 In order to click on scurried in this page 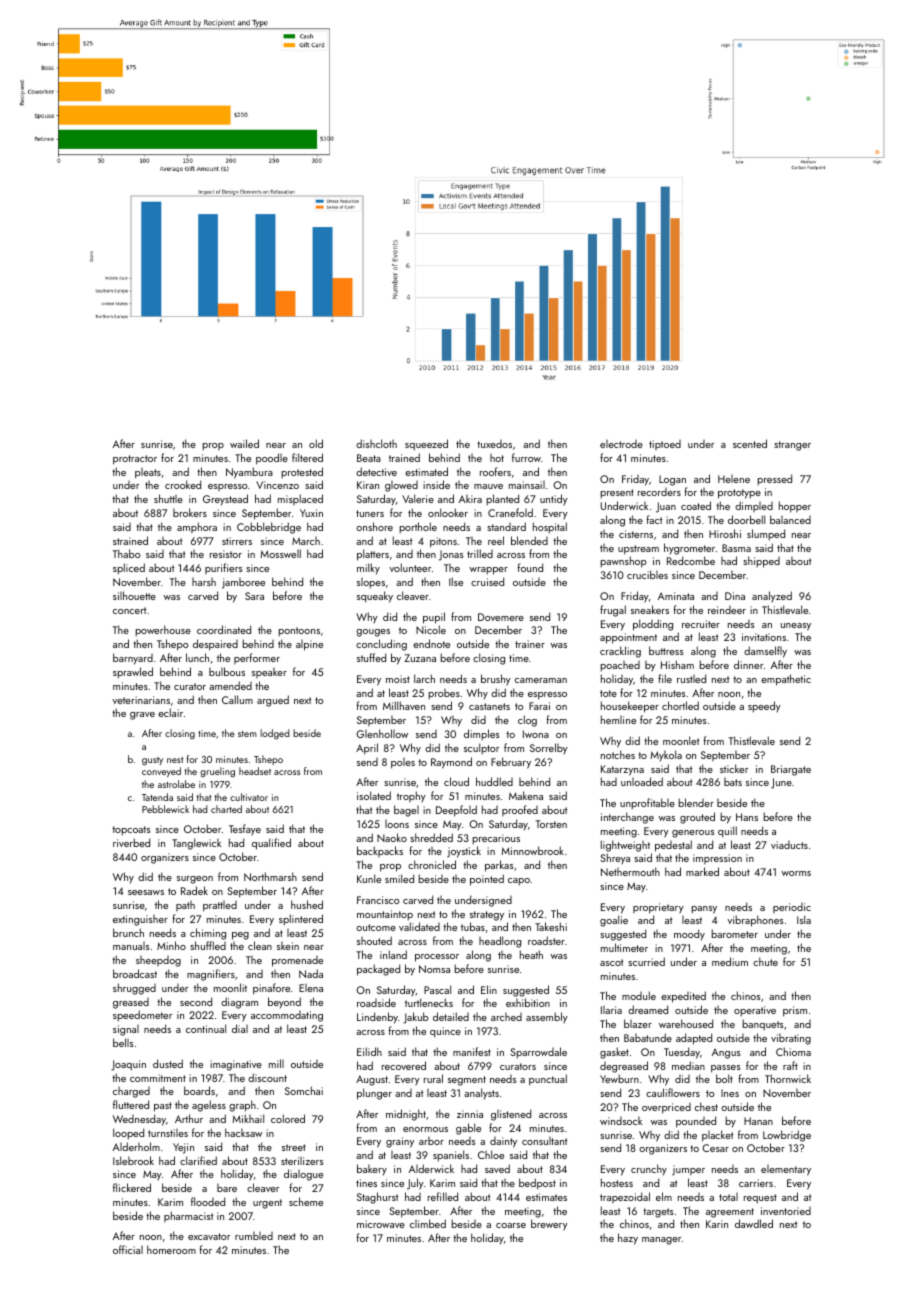, I will do `click(646, 961)`.
